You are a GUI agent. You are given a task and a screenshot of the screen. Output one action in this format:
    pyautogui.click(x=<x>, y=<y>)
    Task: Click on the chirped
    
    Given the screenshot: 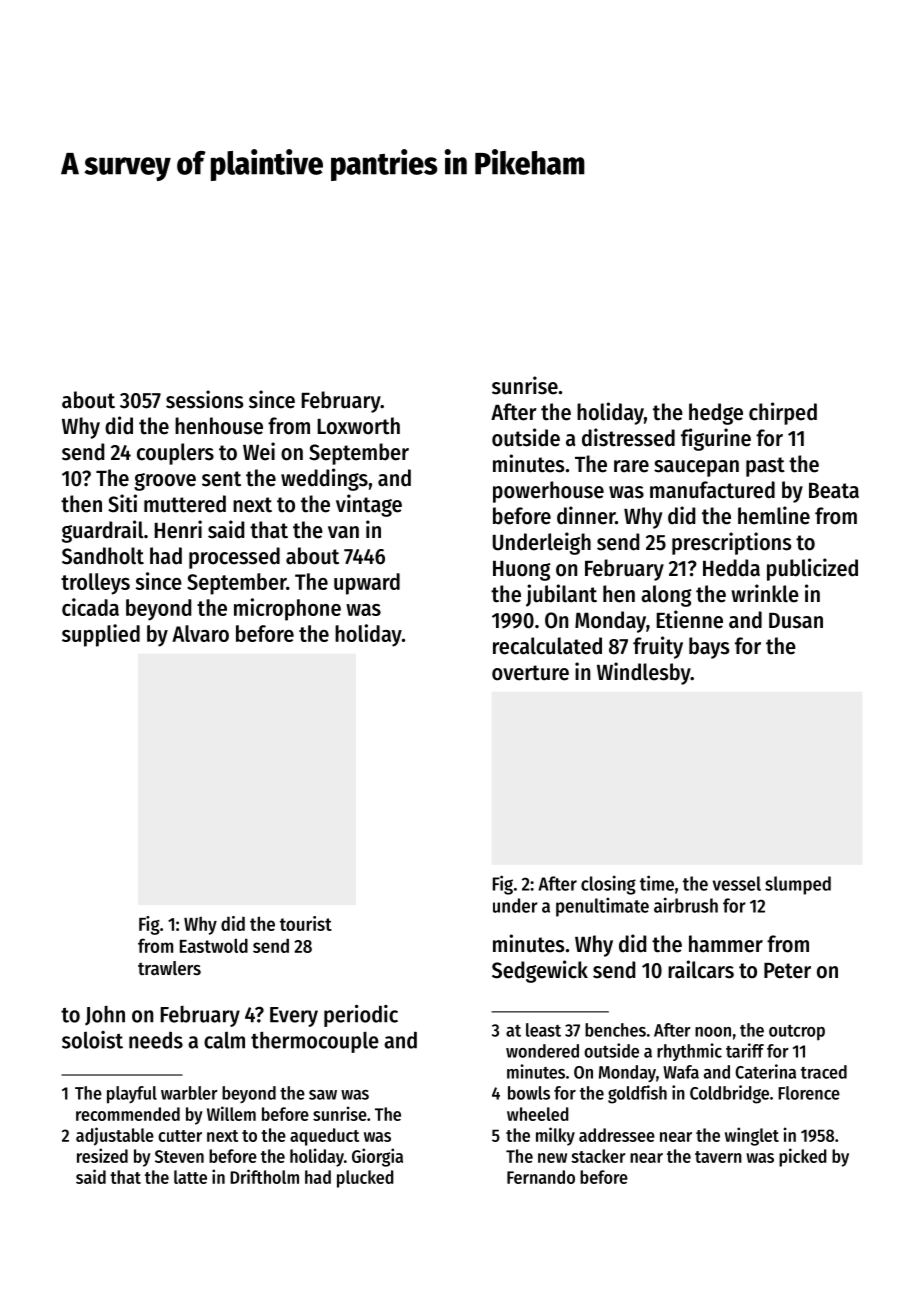 What is the action you would take?
    pyautogui.click(x=783, y=413)
